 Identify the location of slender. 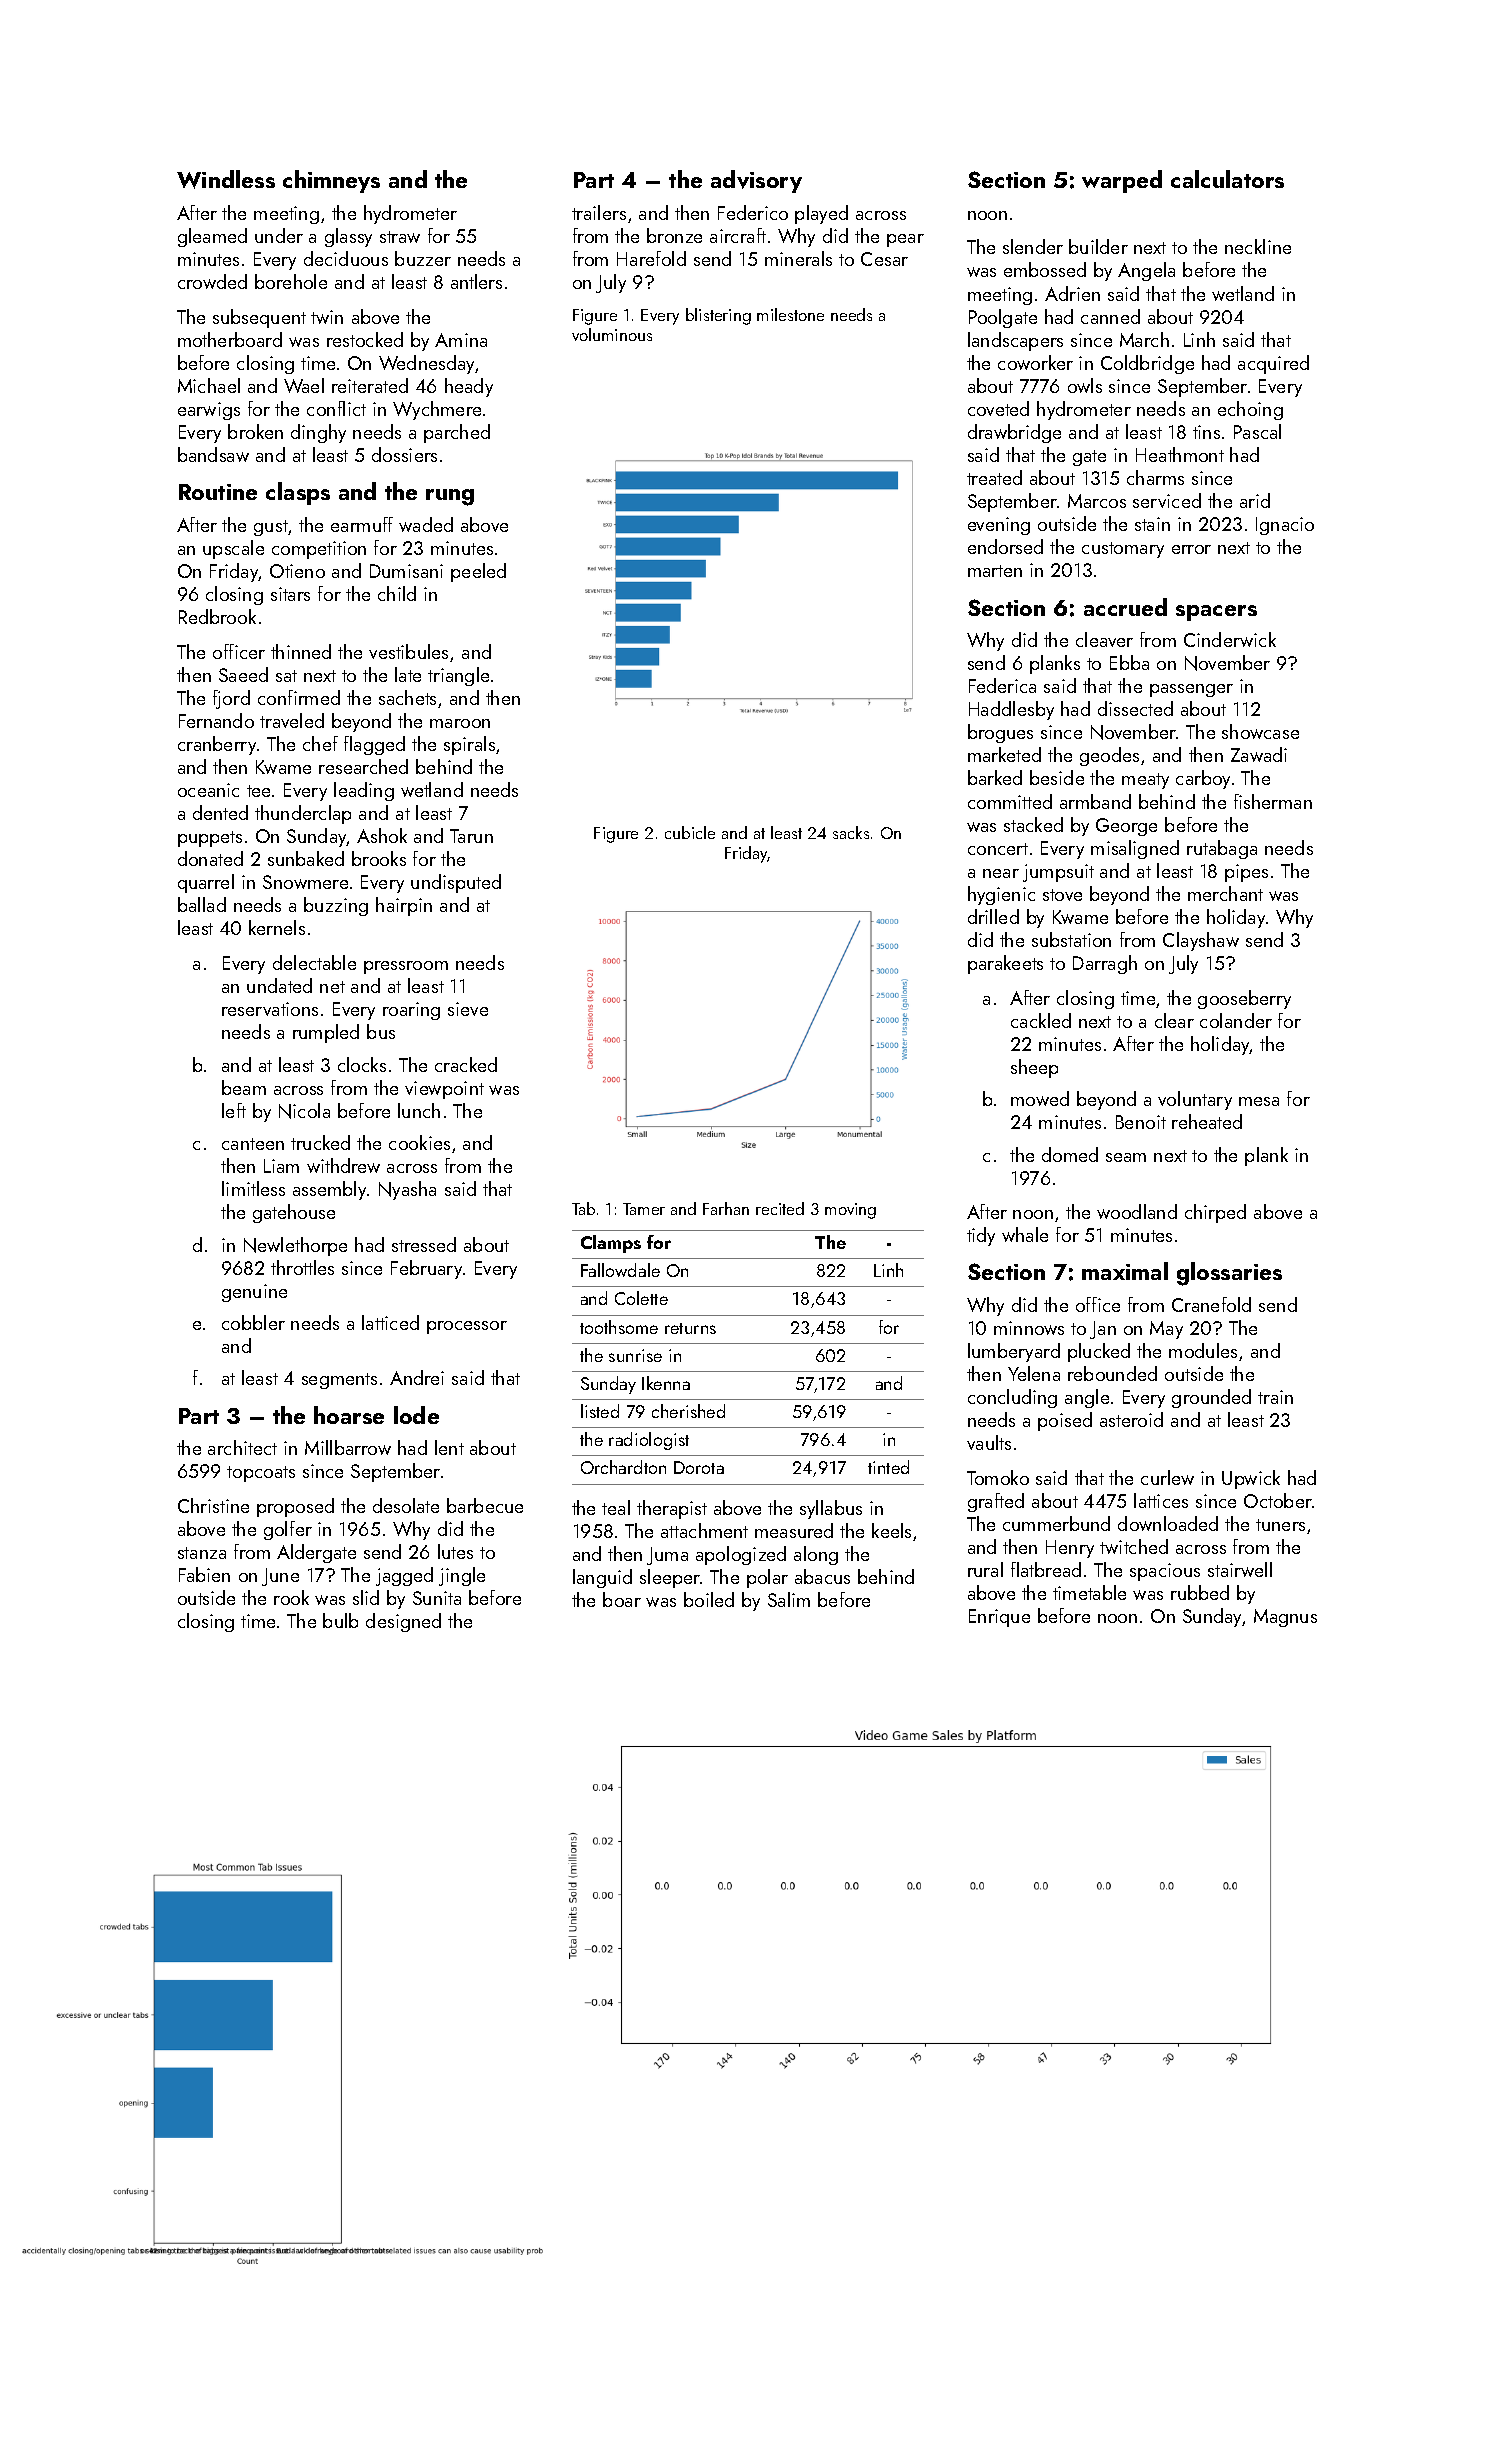
(1033, 246).
